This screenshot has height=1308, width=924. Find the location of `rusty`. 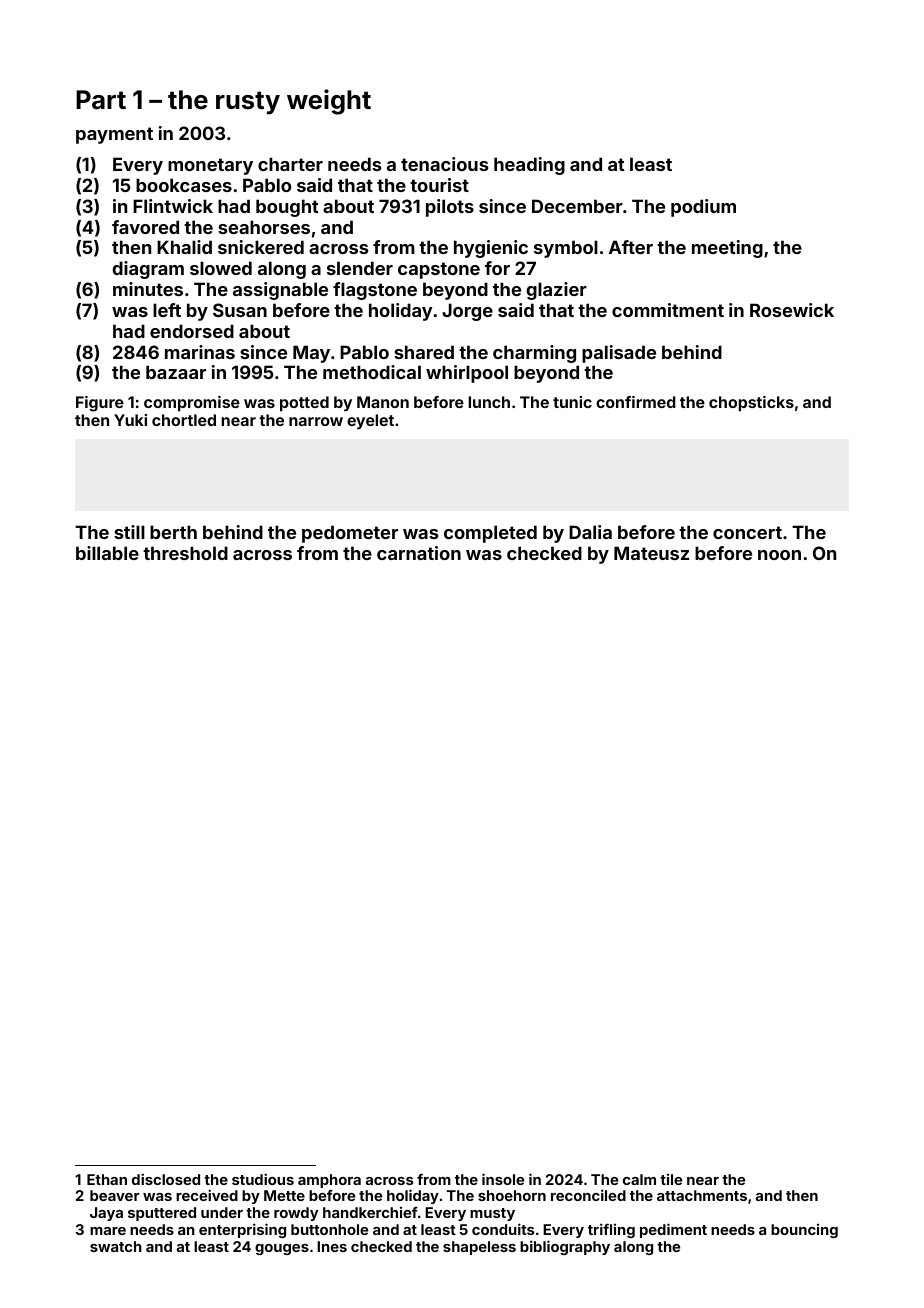

rusty is located at coordinates (248, 103).
